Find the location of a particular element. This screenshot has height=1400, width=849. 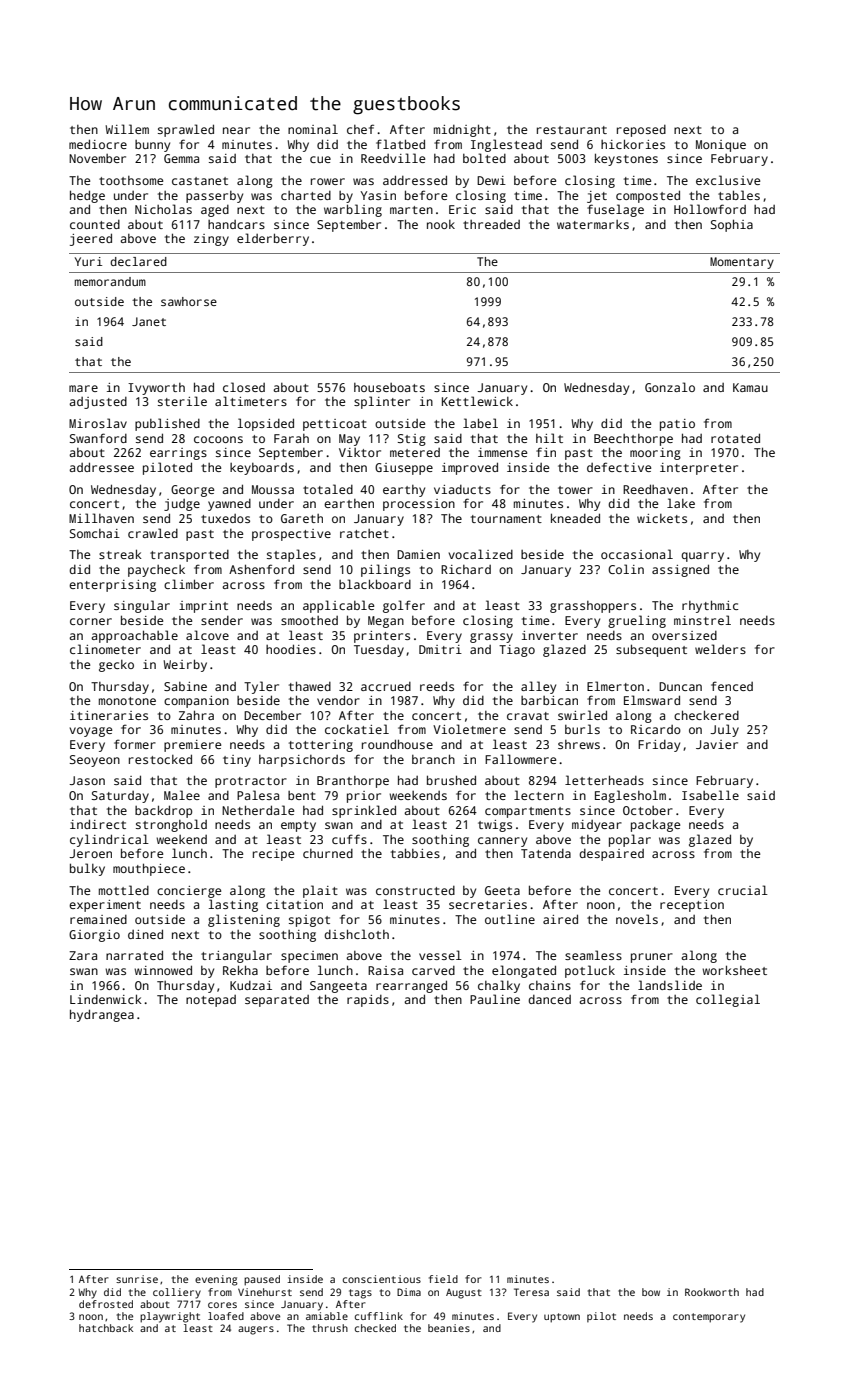

evening is located at coordinates (216, 1280).
